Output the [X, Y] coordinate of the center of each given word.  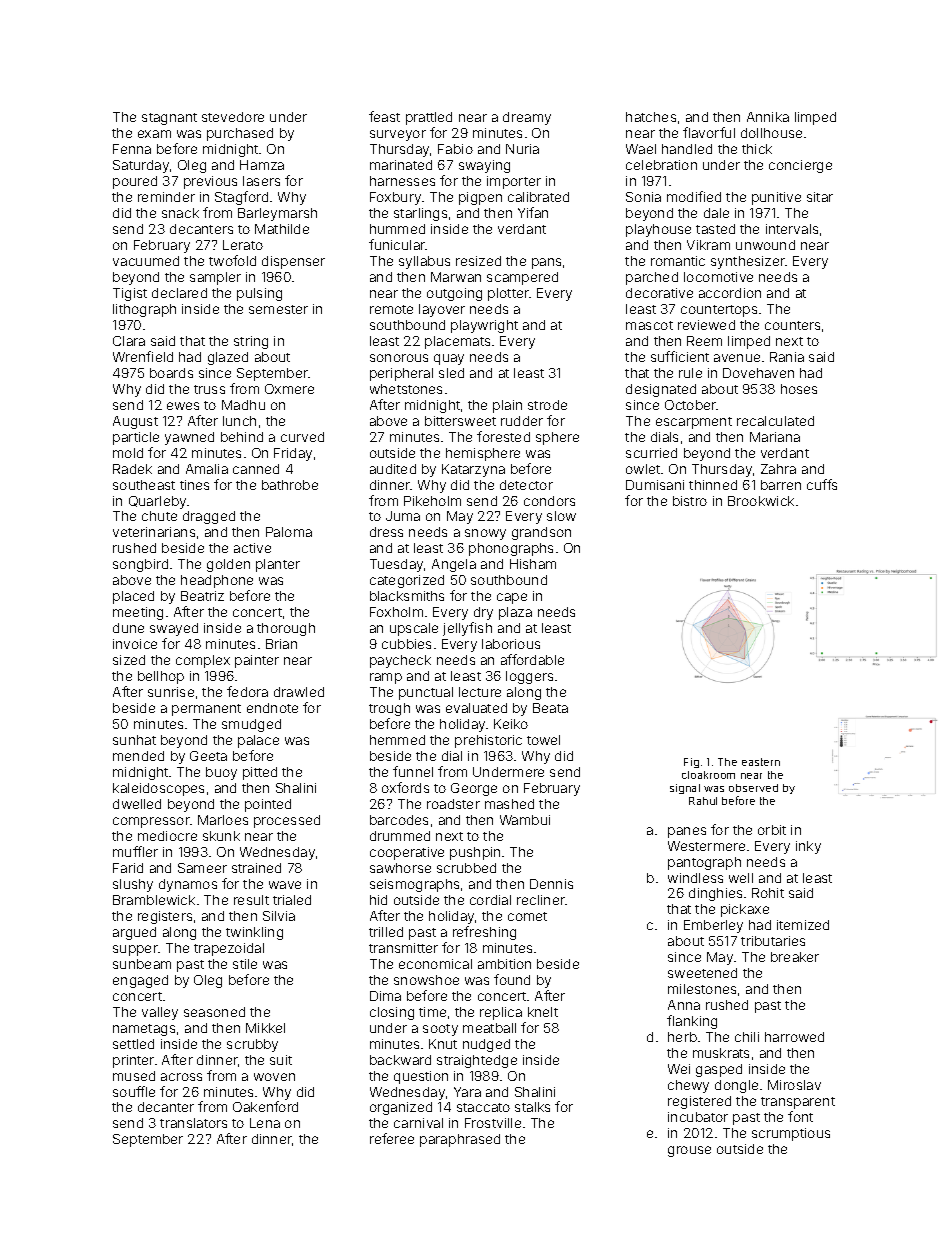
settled [133, 1044]
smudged [251, 725]
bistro [690, 501]
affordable [532, 659]
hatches [651, 117]
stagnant [169, 119]
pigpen [480, 198]
